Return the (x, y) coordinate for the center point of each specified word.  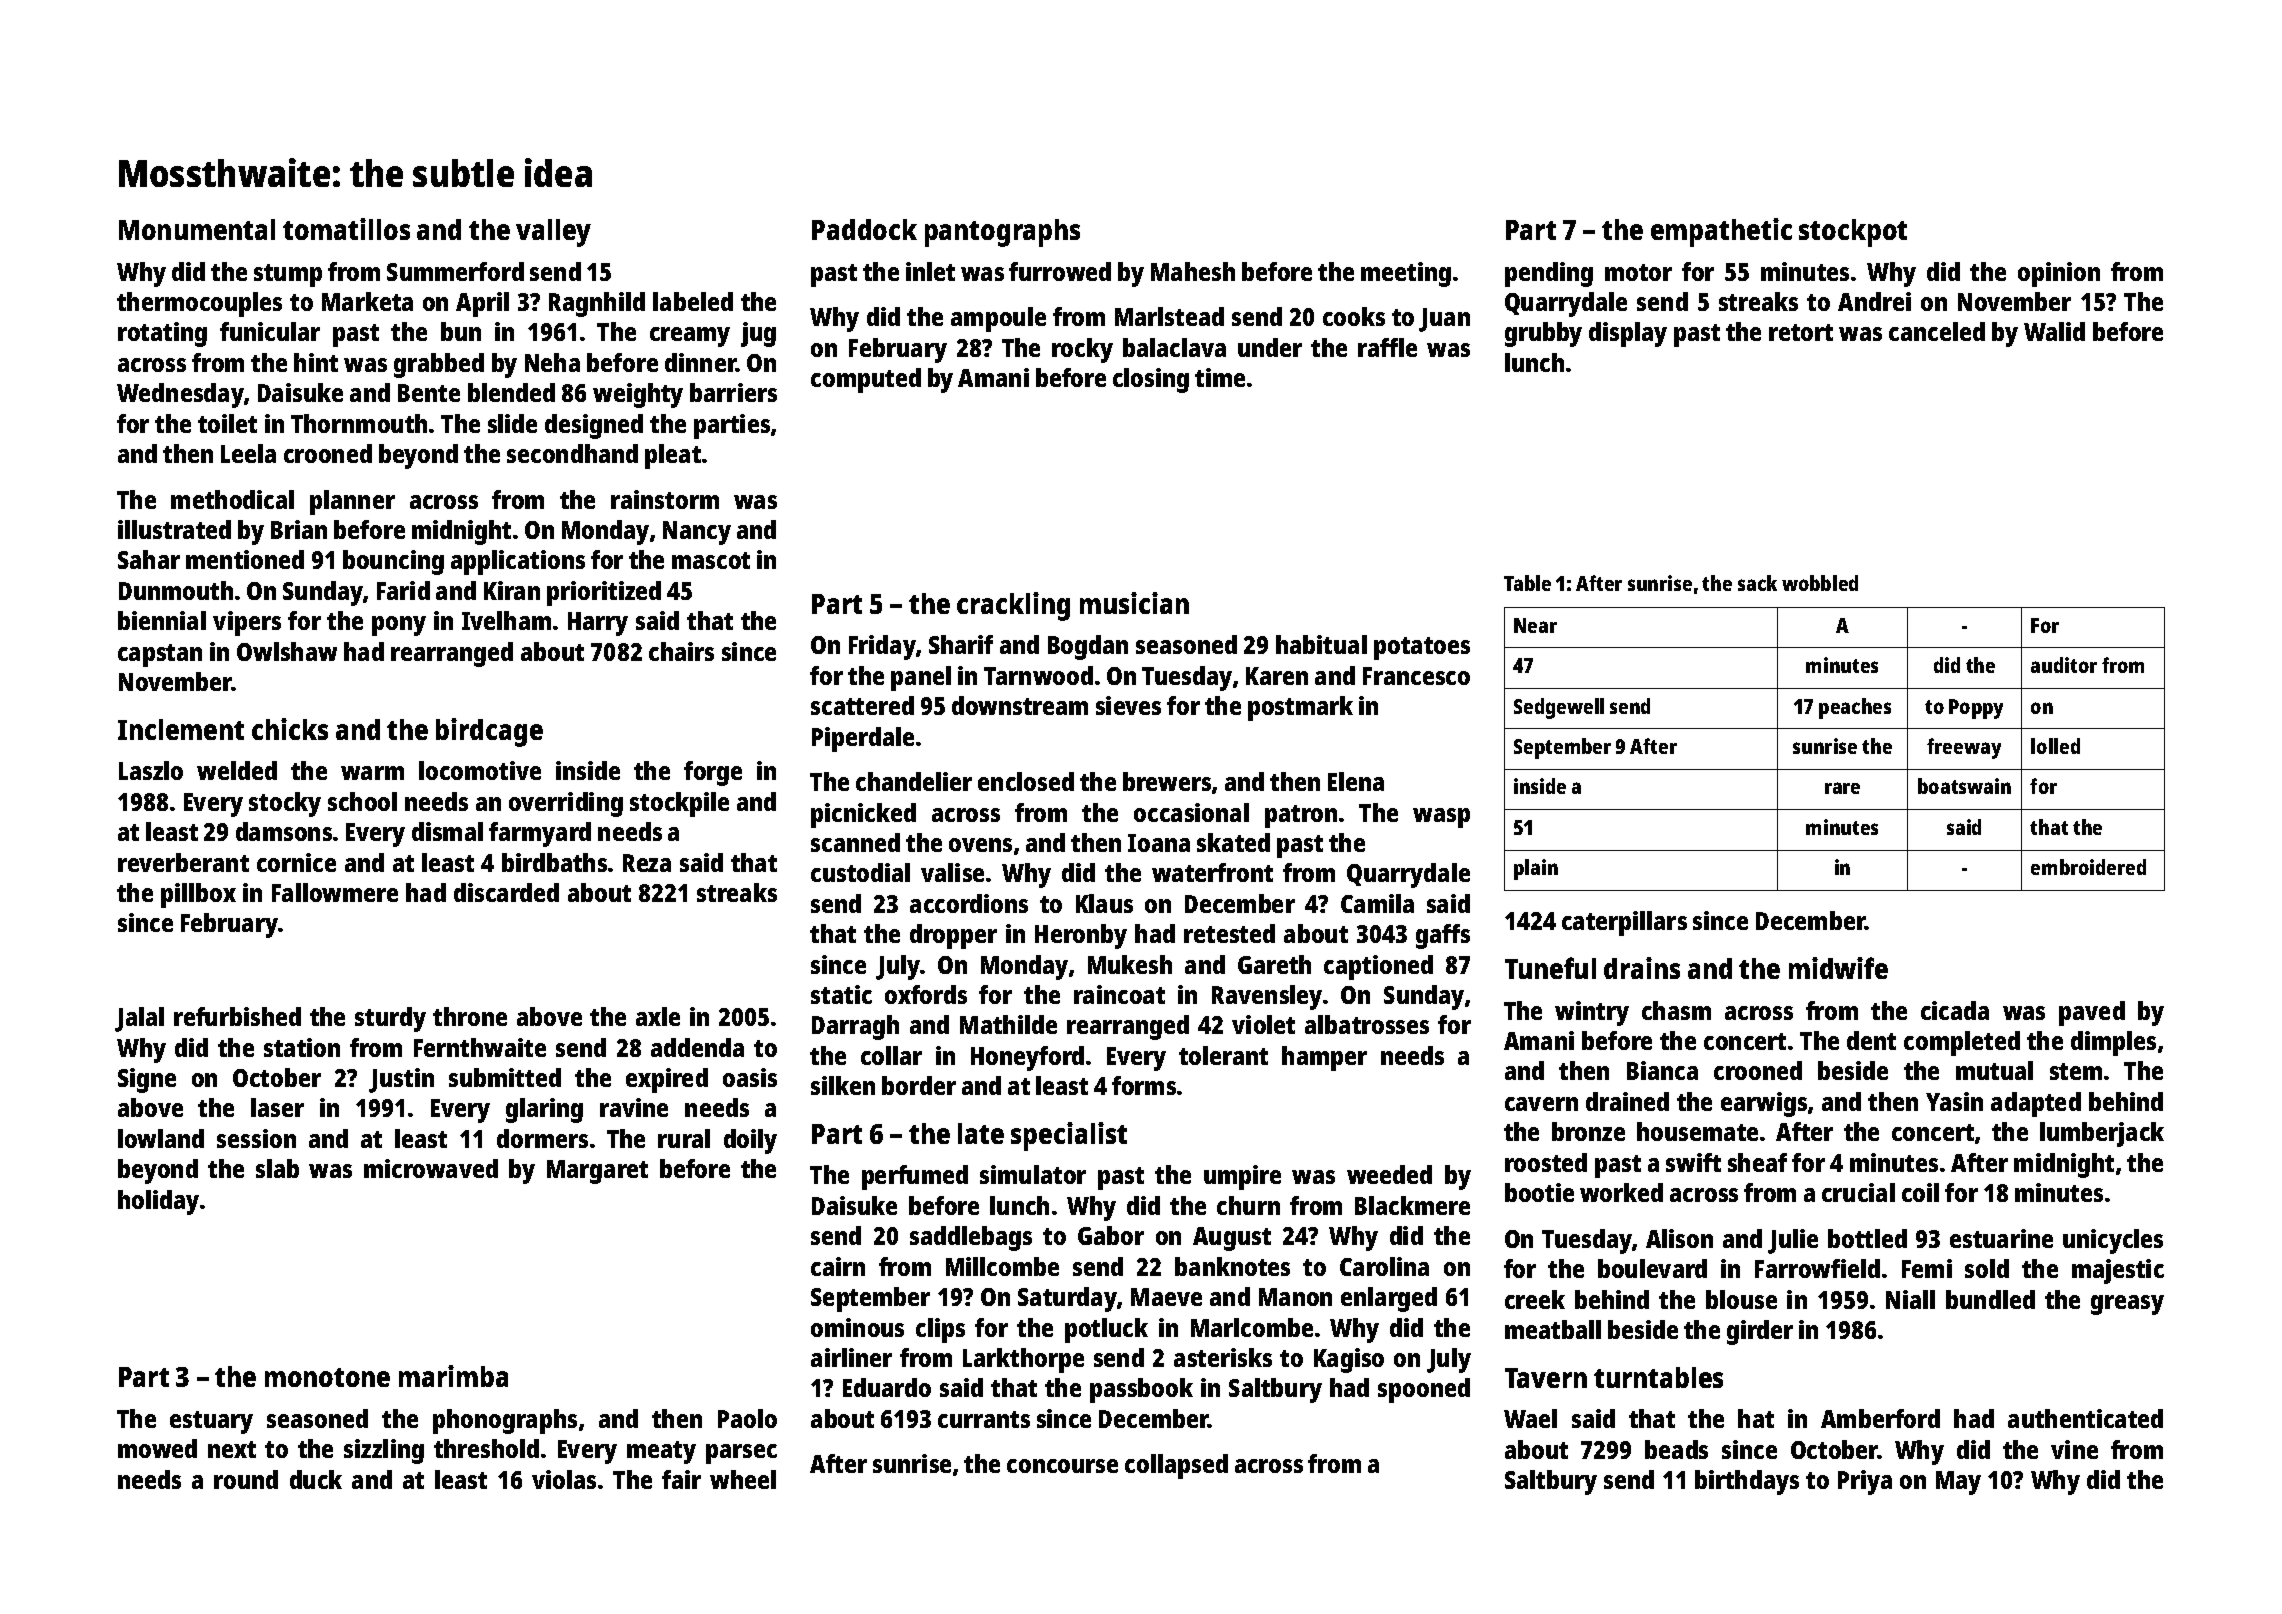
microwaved (431, 1168)
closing (1151, 380)
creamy (690, 337)
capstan (160, 655)
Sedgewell (1559, 708)
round (246, 1479)
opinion (2059, 274)
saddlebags (971, 1238)
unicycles (2113, 1241)
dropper (953, 936)
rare (1842, 788)
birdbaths (554, 862)
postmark (1300, 708)
